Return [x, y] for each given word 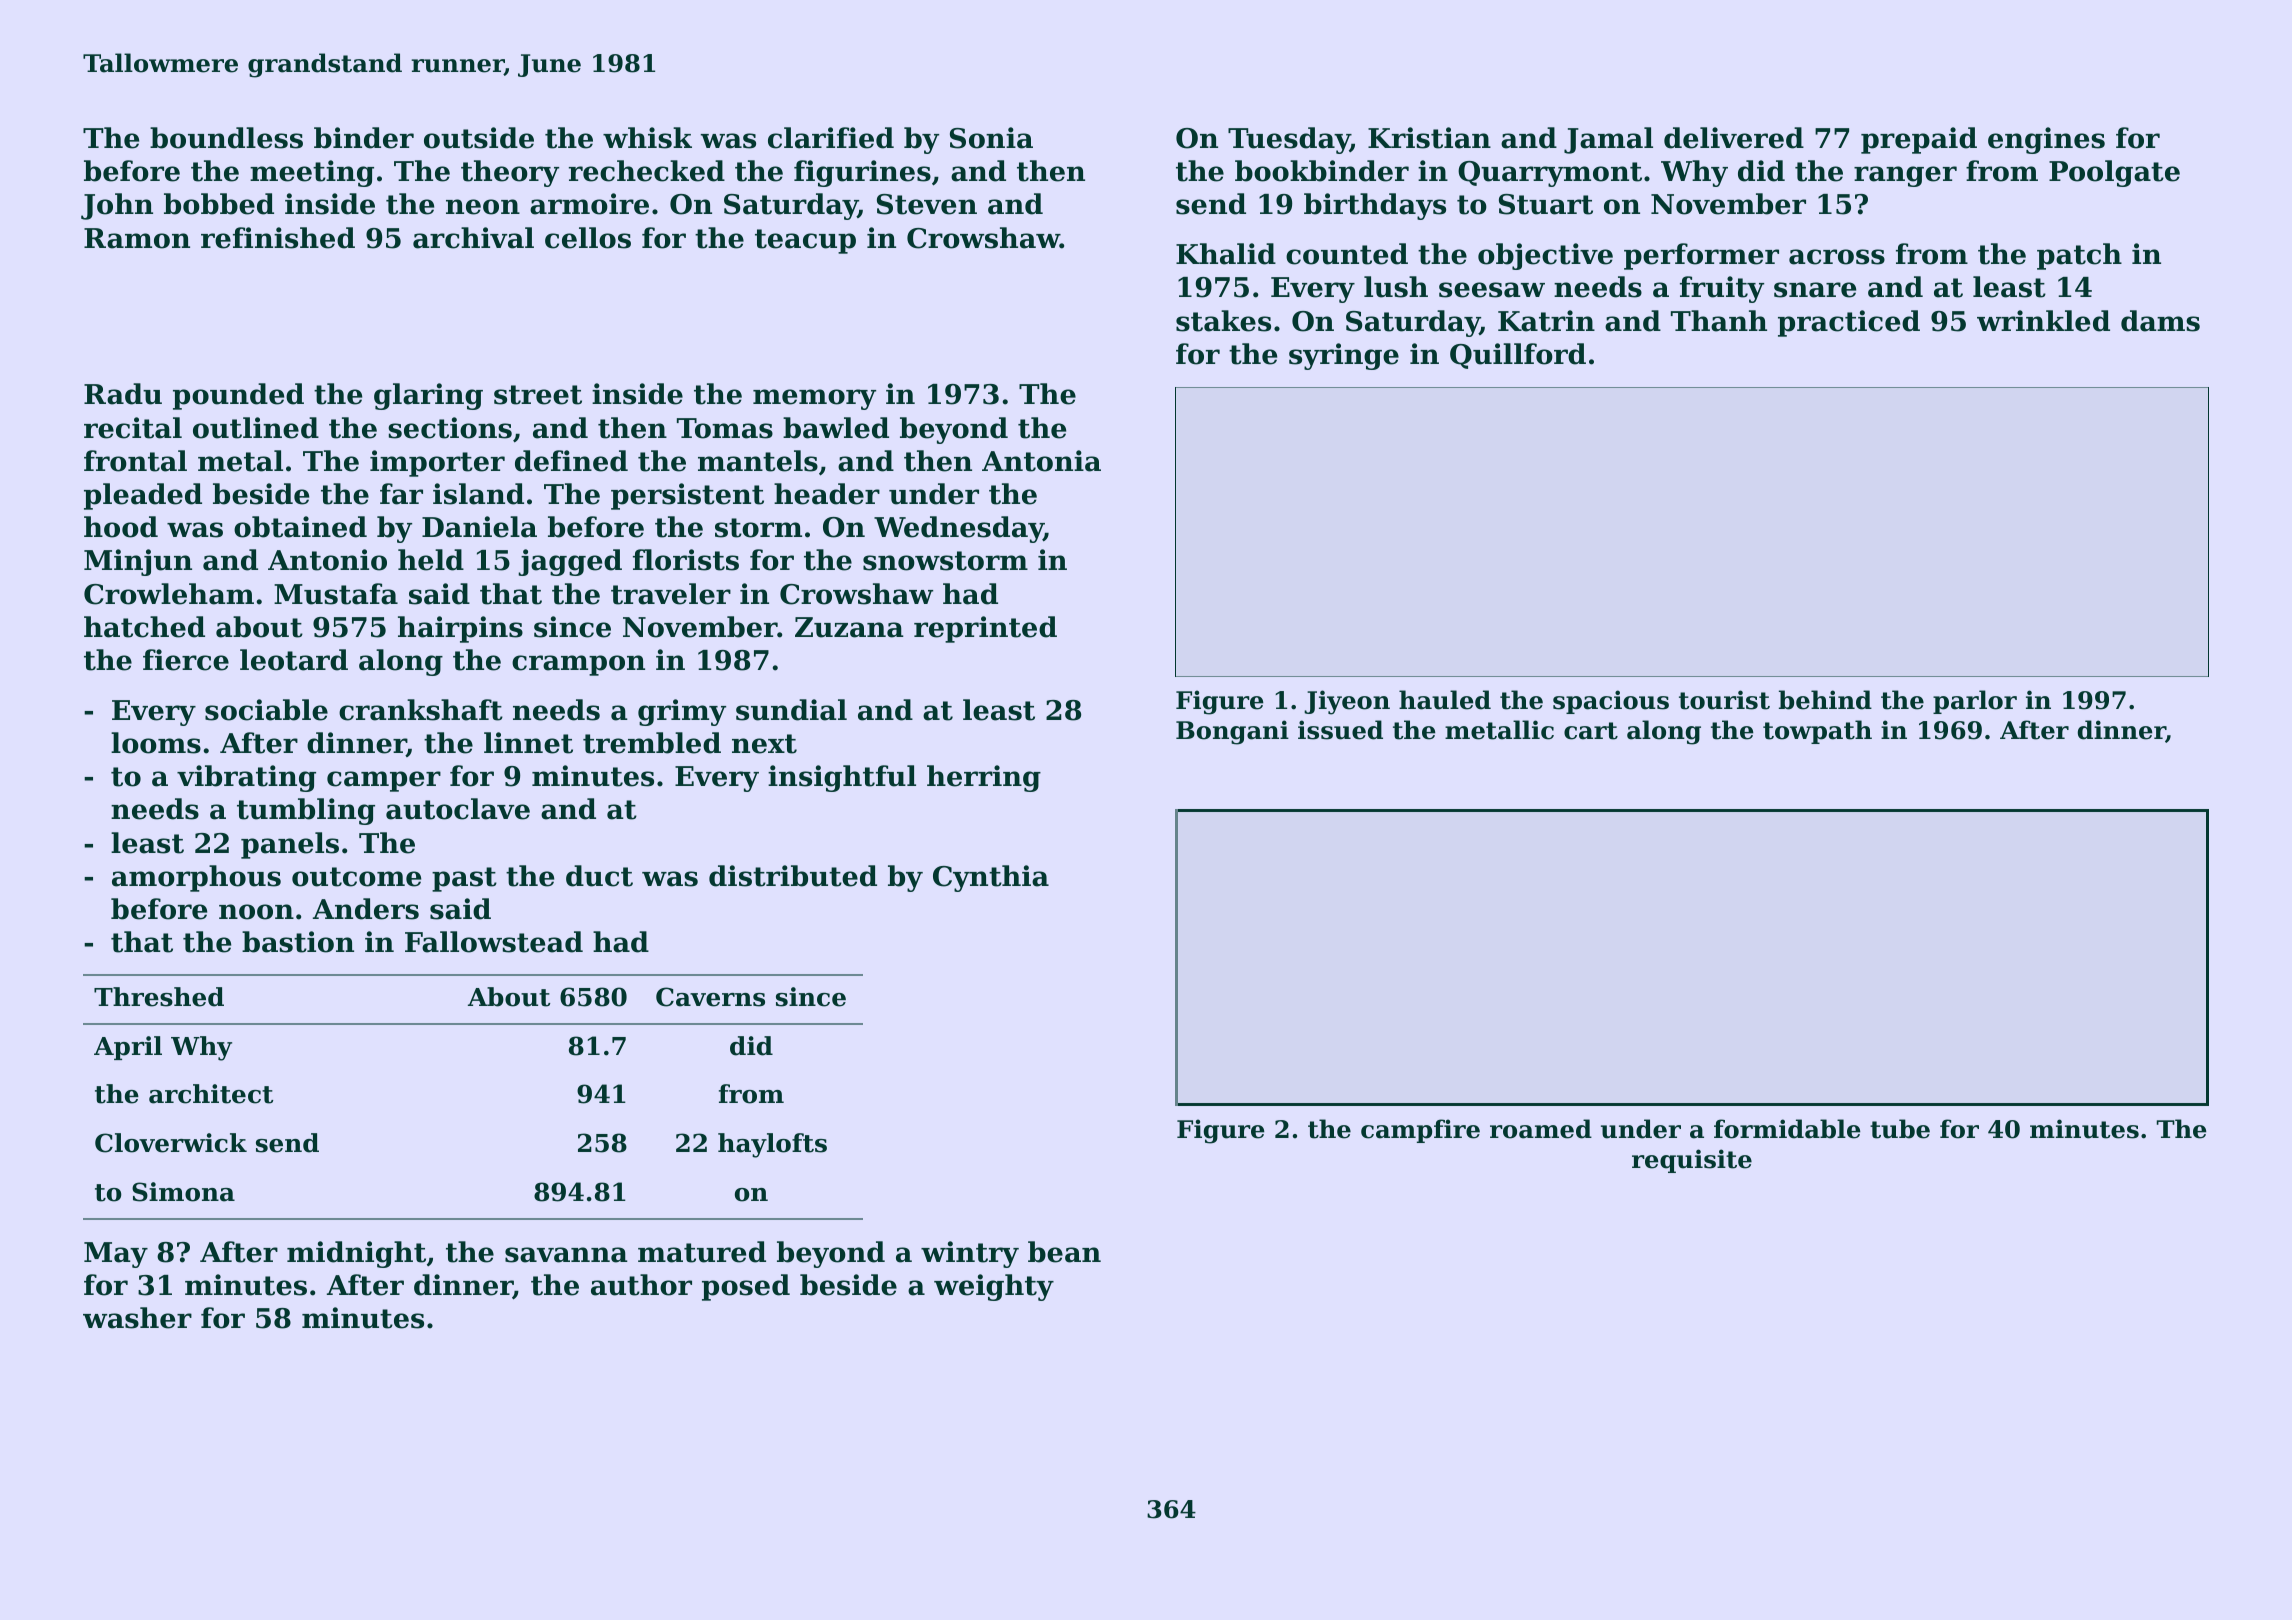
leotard [294, 660]
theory [510, 173]
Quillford [1518, 356]
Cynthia [991, 878]
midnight [356, 1254]
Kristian [1429, 138]
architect [211, 1094]
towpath [1817, 732]
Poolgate [2114, 173]
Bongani [1232, 732]
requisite [1692, 1161]
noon [256, 912]
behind [1825, 700]
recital [133, 428]
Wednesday [959, 529]
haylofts [772, 1145]
